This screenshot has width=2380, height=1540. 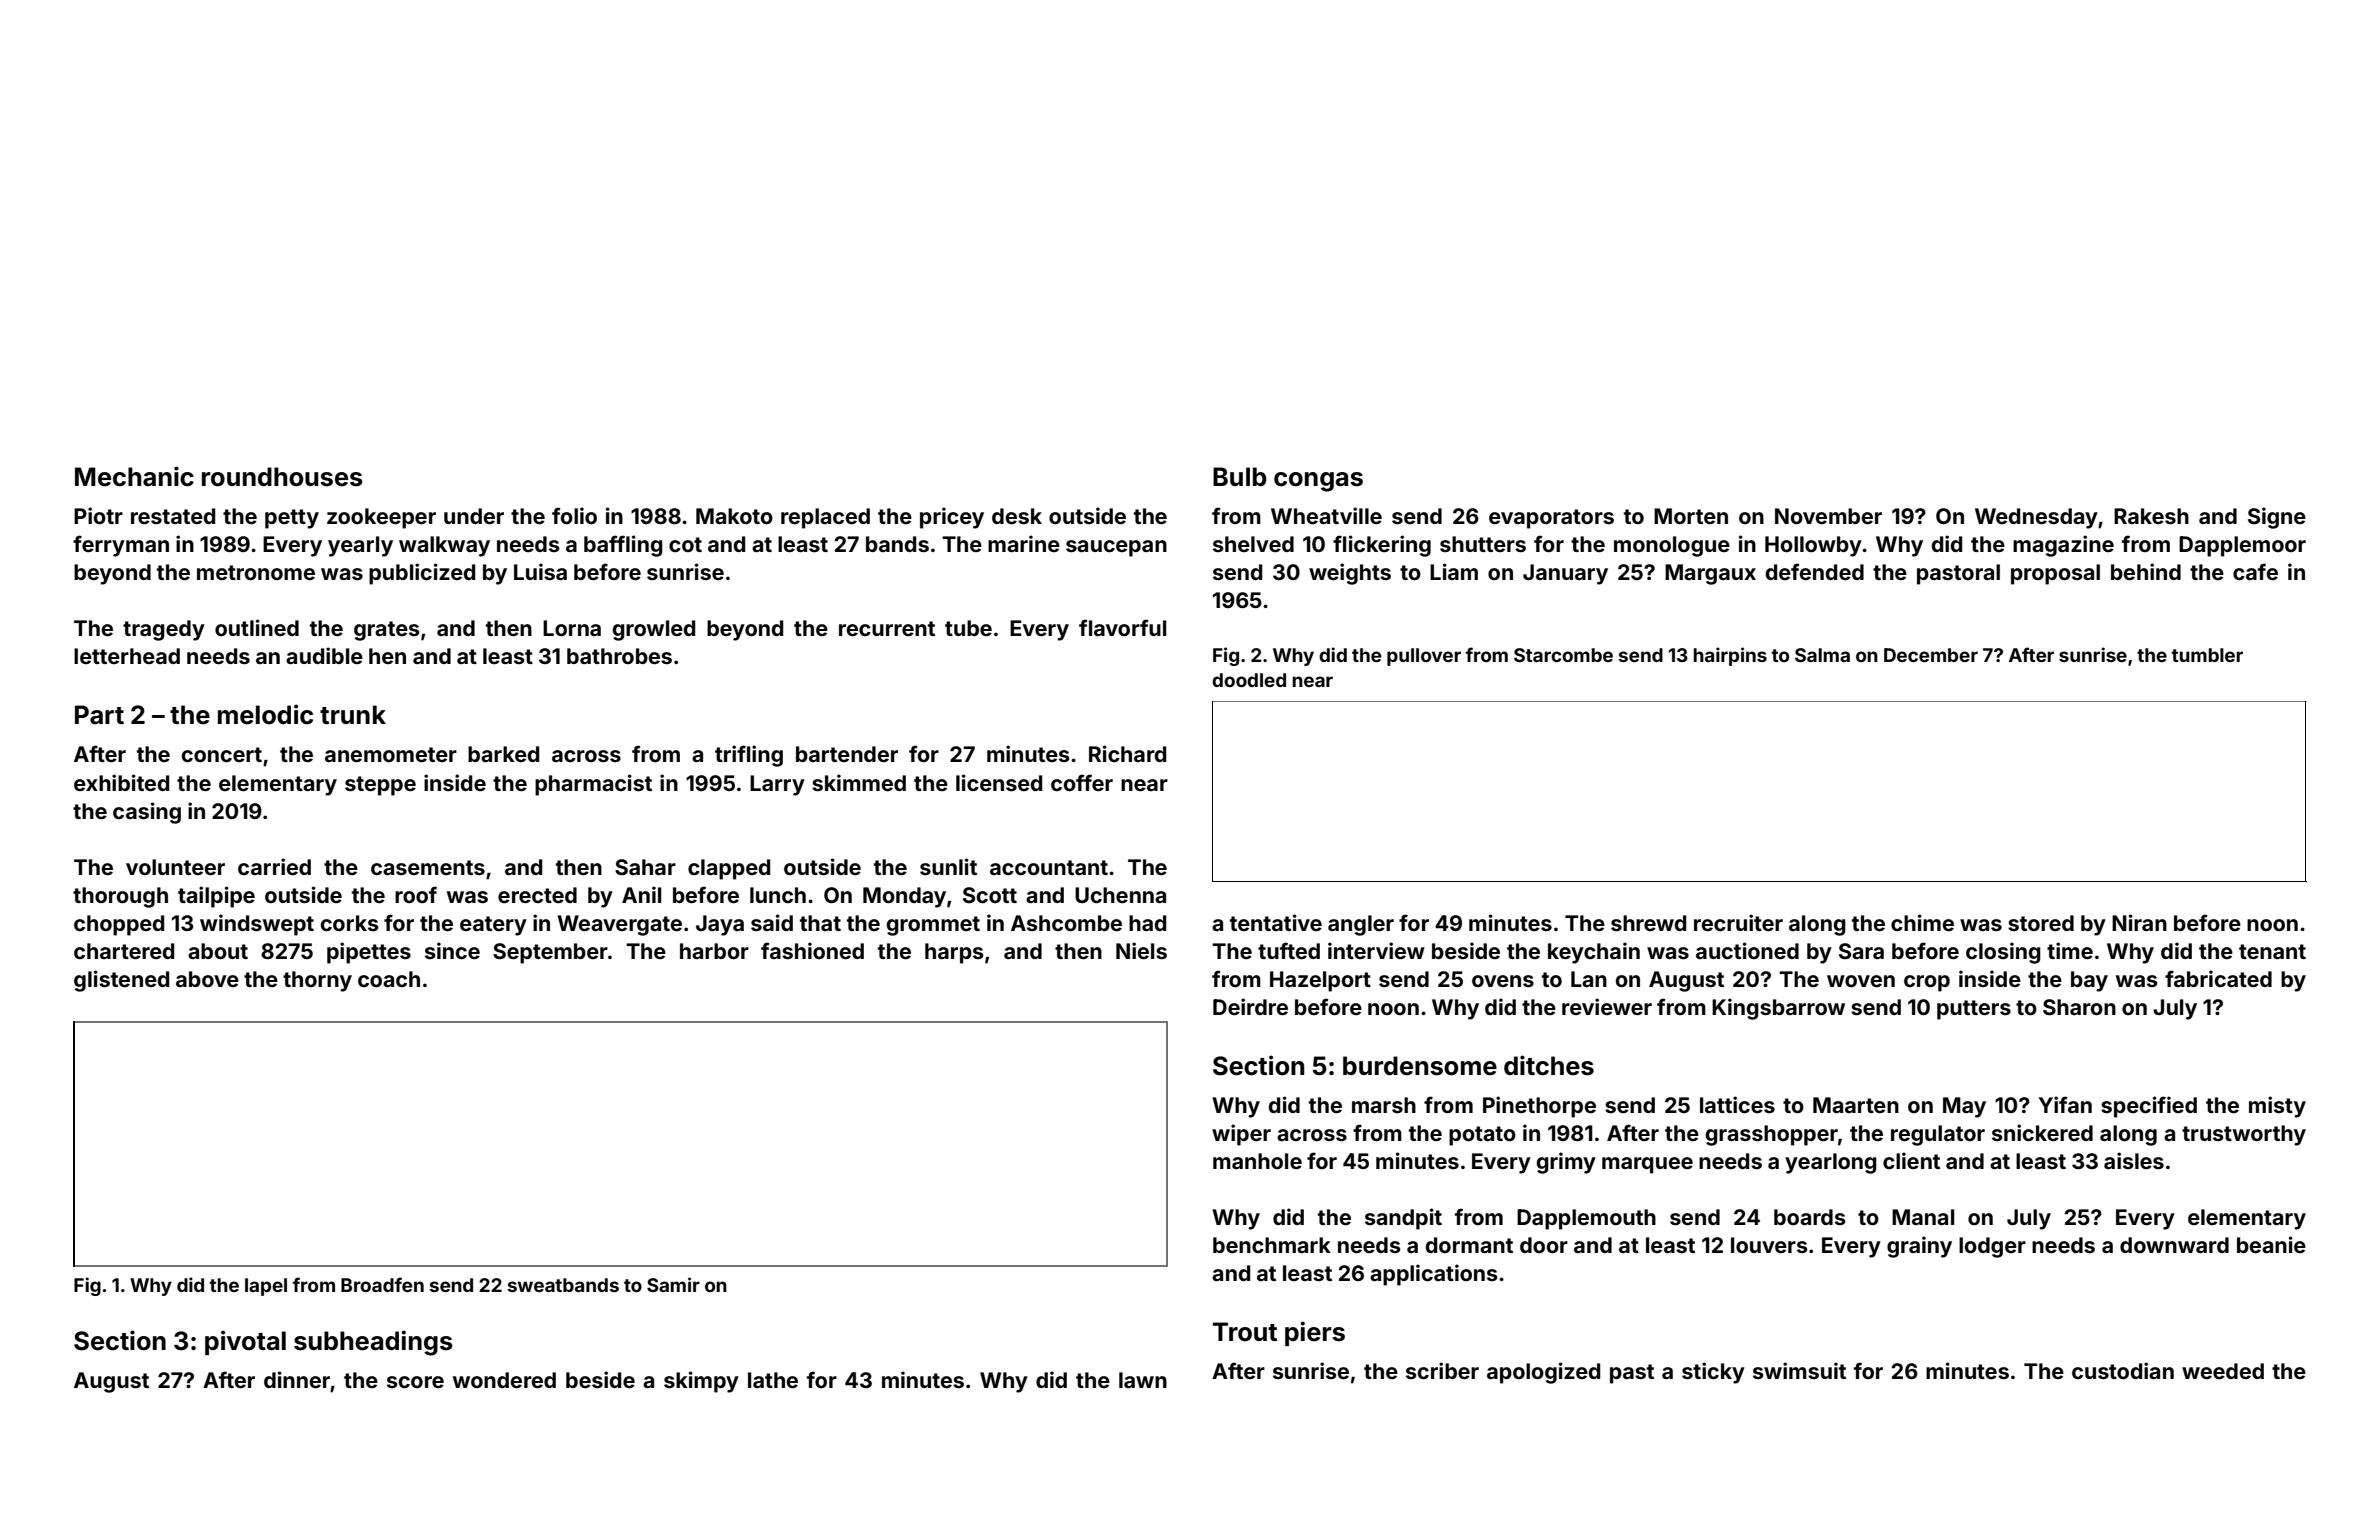 What do you see at coordinates (282, 477) in the screenshot?
I see `roundhouses` at bounding box center [282, 477].
